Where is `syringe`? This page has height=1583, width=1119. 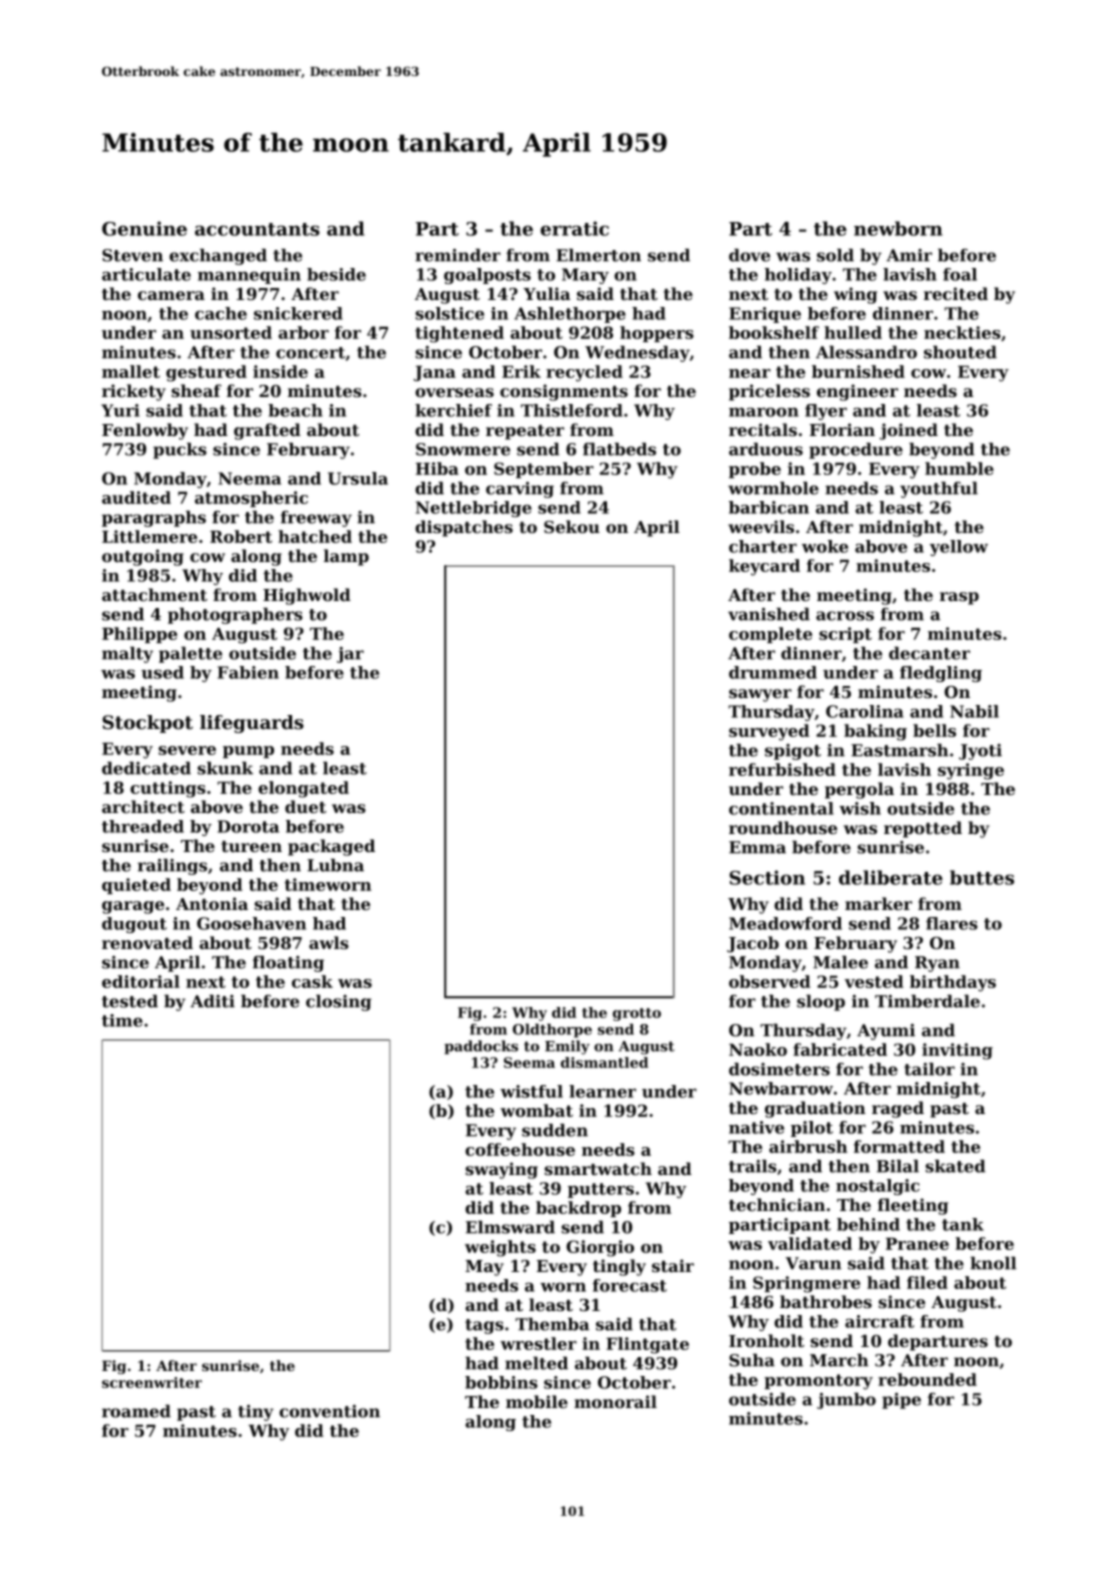 syringe is located at coordinates (971, 771).
